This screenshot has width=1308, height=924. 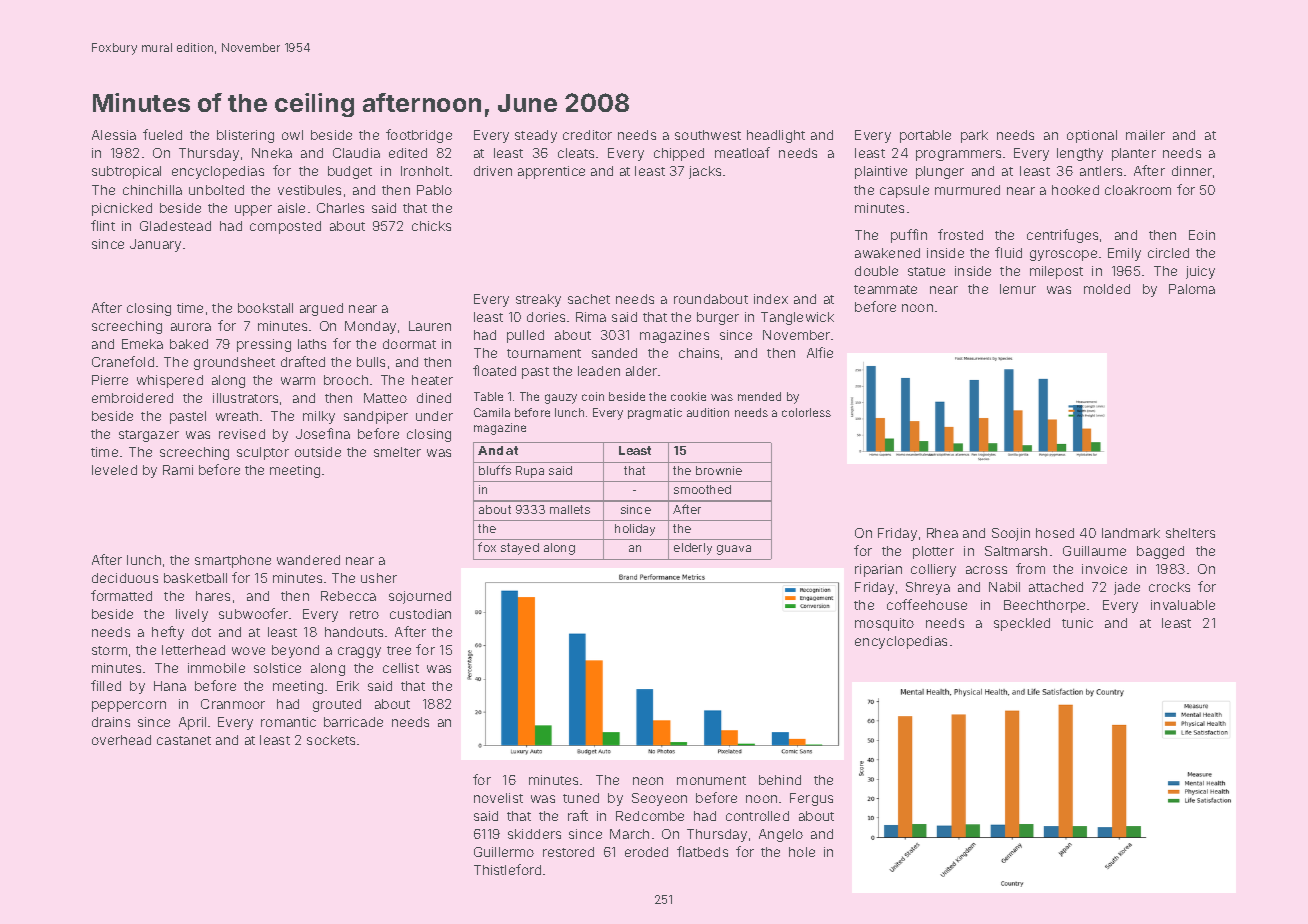 I want to click on Rima, so click(x=591, y=317).
